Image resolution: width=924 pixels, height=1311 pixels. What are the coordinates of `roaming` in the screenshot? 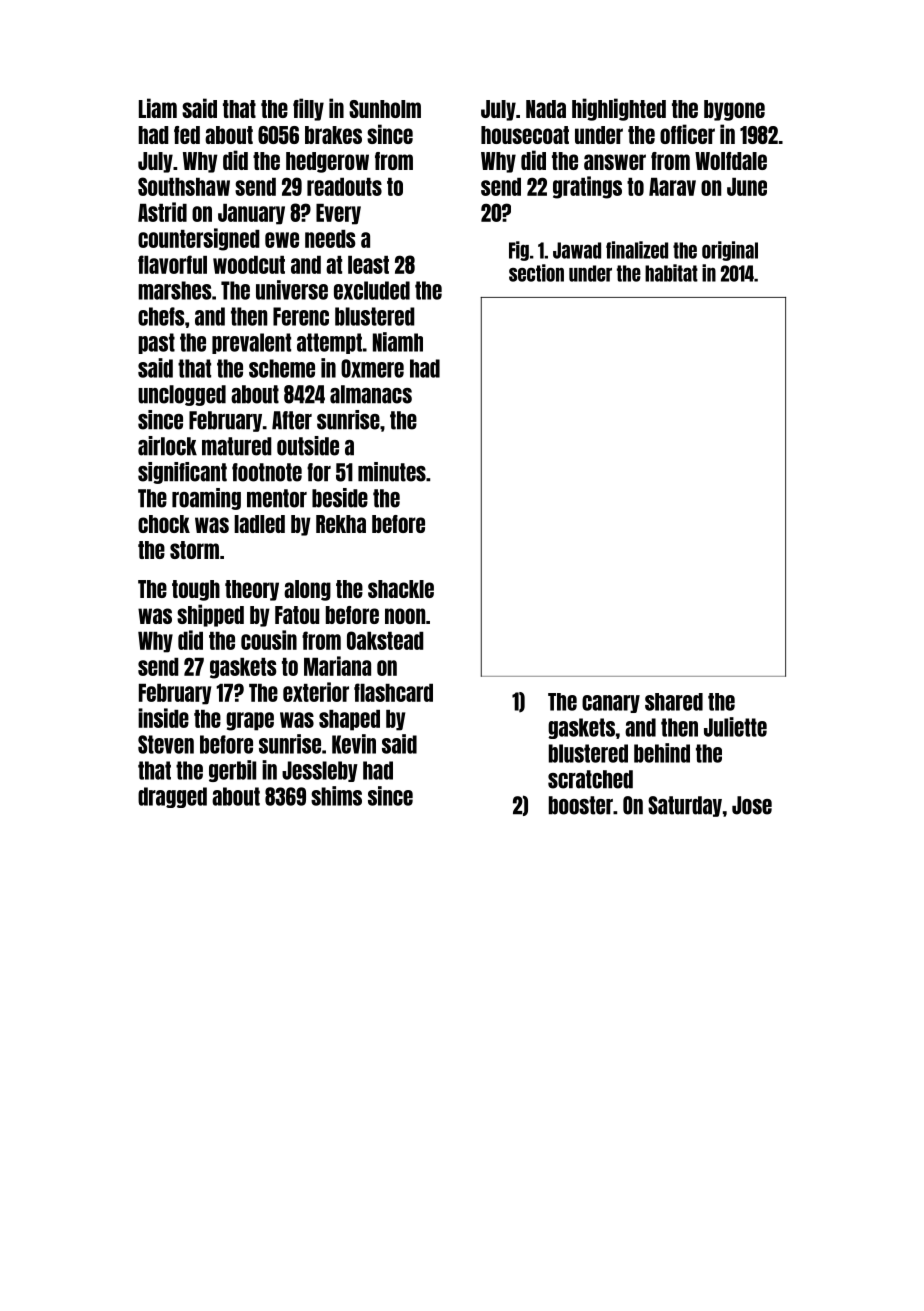 It's located at (206, 499).
